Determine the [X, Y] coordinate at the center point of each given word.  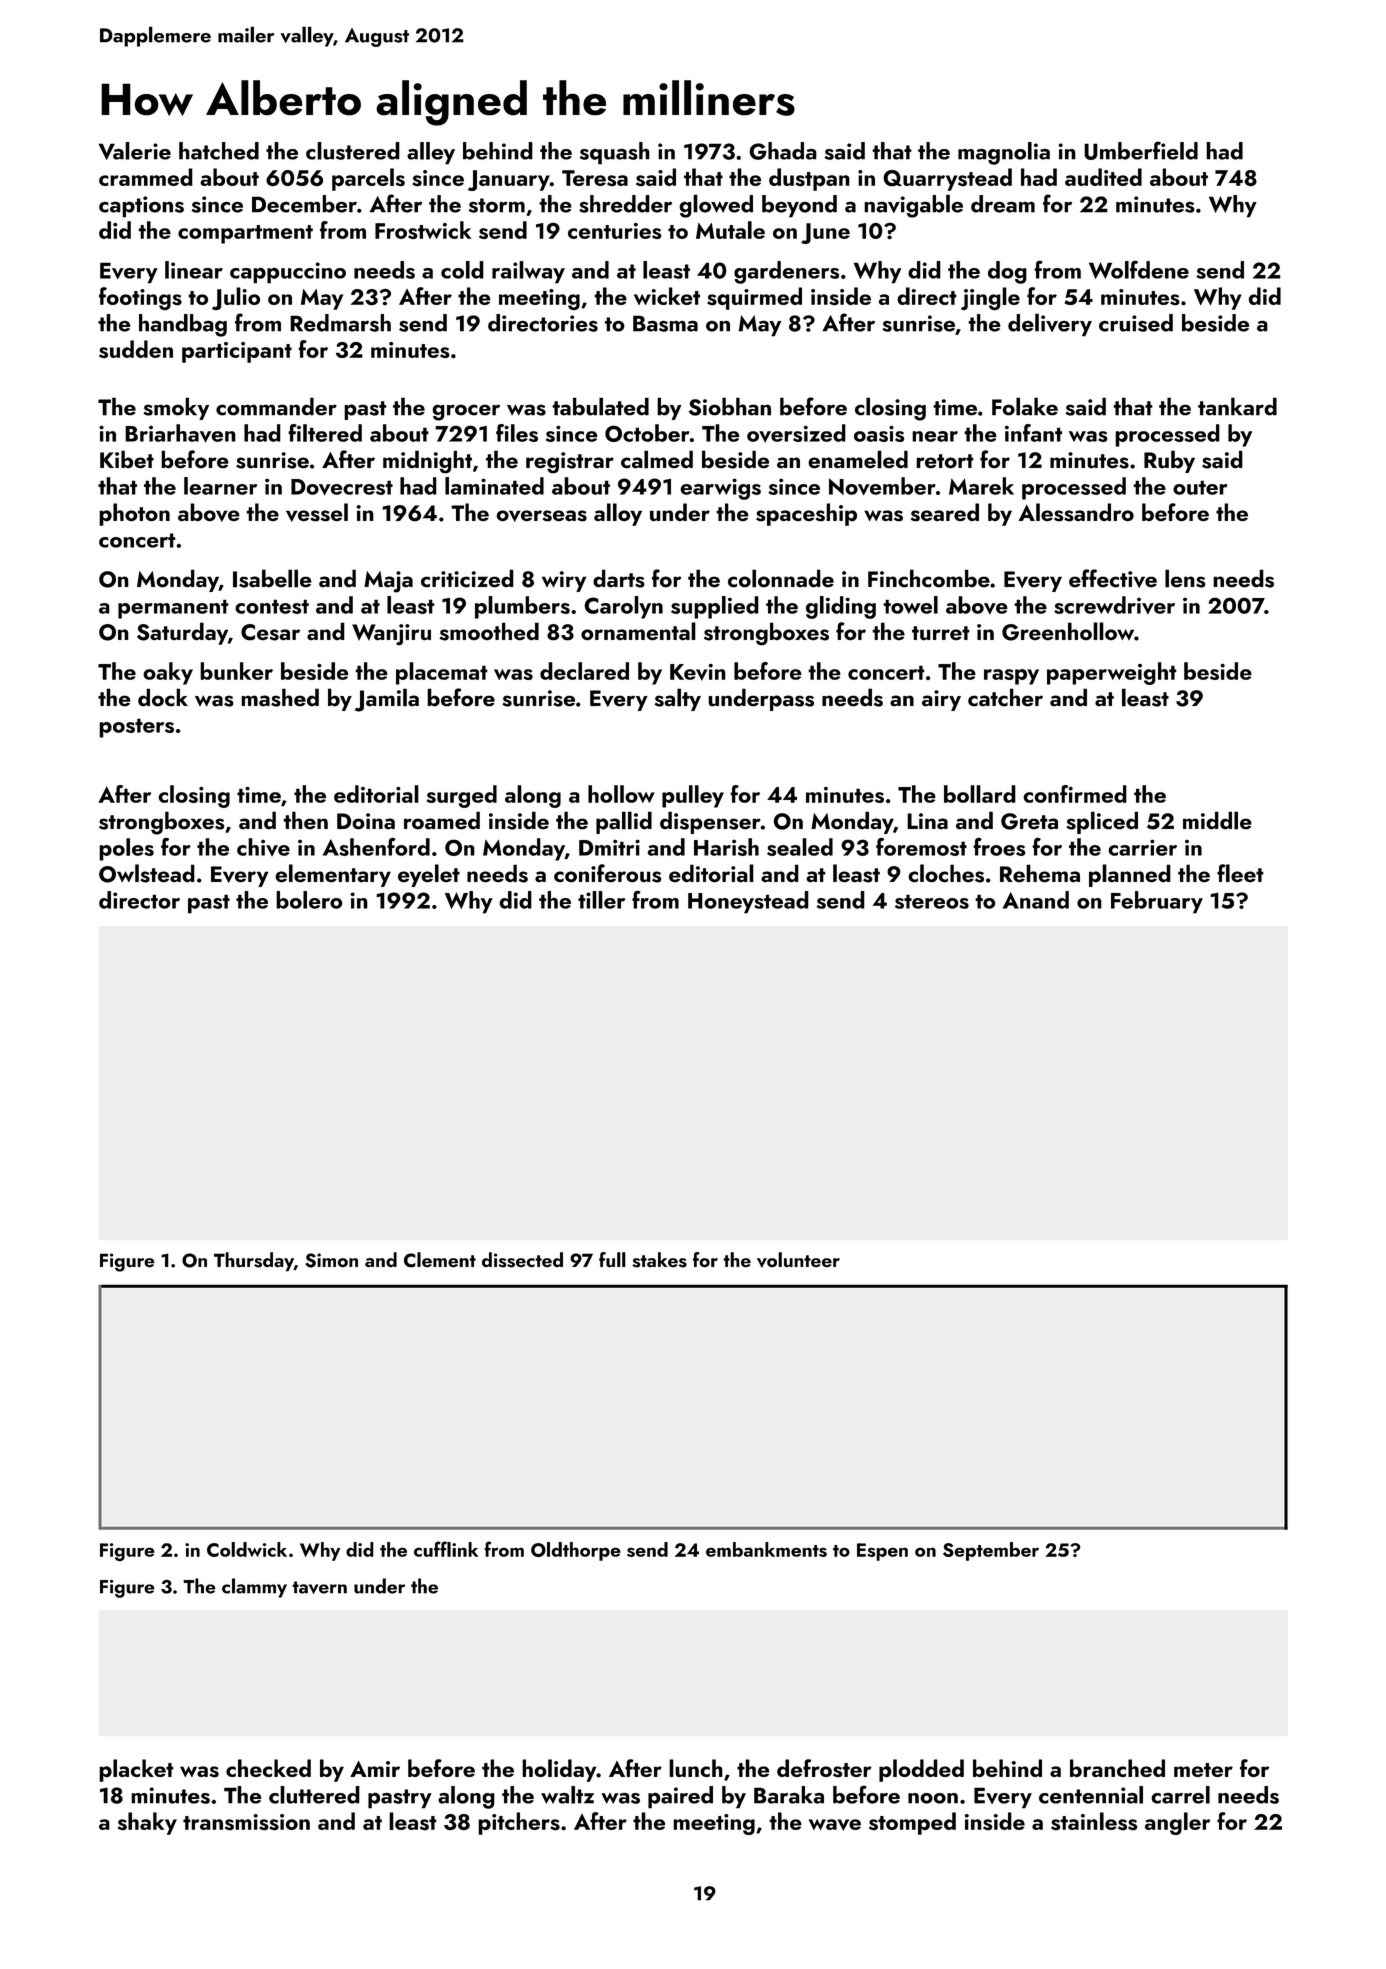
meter [1203, 1770]
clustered [353, 151]
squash [615, 153]
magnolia [1004, 153]
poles [126, 849]
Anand [1036, 900]
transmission [246, 1822]
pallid [624, 822]
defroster [824, 1768]
